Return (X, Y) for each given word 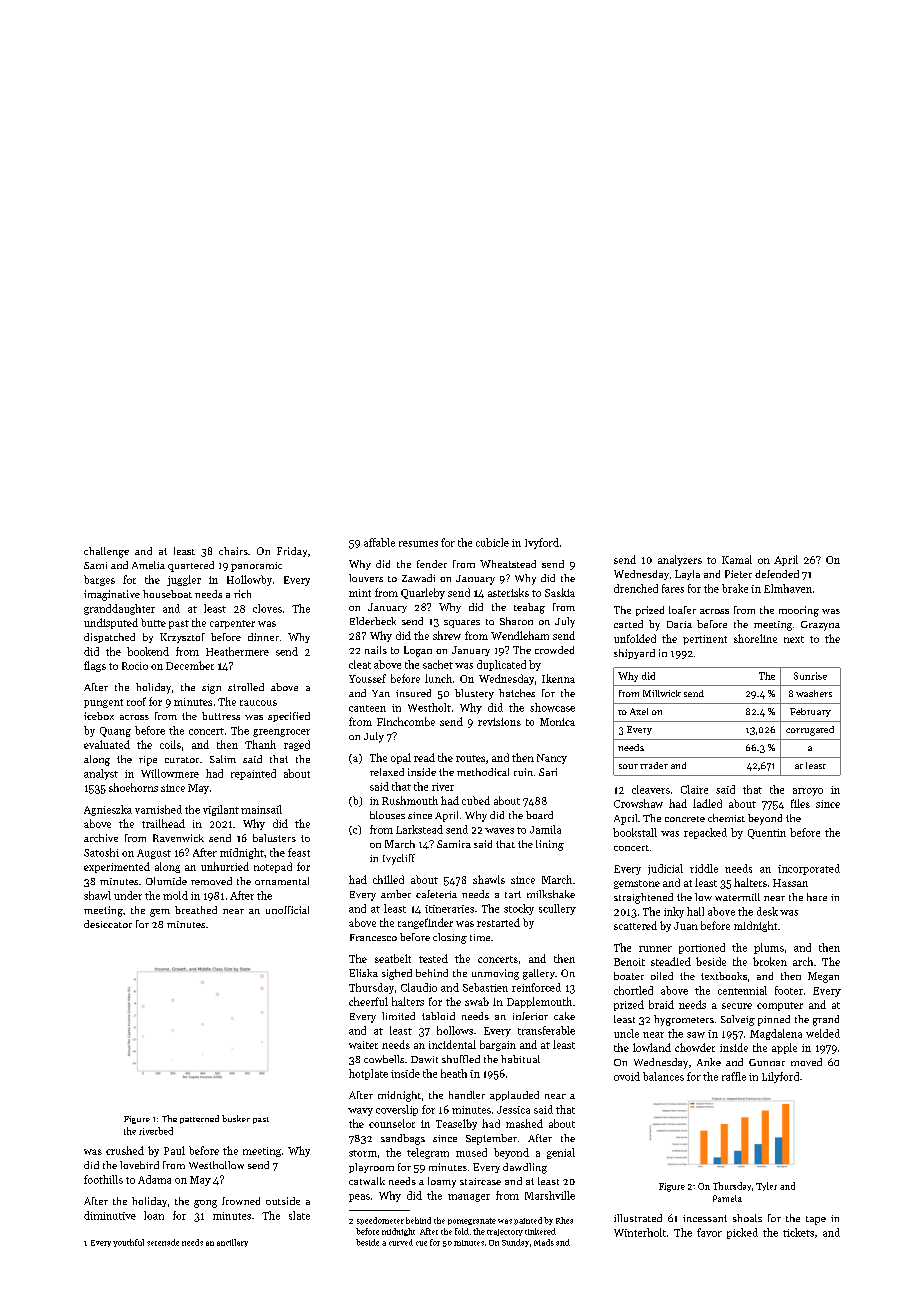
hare (817, 897)
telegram (428, 1153)
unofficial (287, 910)
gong (205, 1204)
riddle (704, 868)
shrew (447, 635)
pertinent (705, 640)
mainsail (261, 809)
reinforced (536, 987)
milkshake (551, 894)
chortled (633, 990)
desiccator (108, 924)
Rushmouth (410, 800)
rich (242, 594)
